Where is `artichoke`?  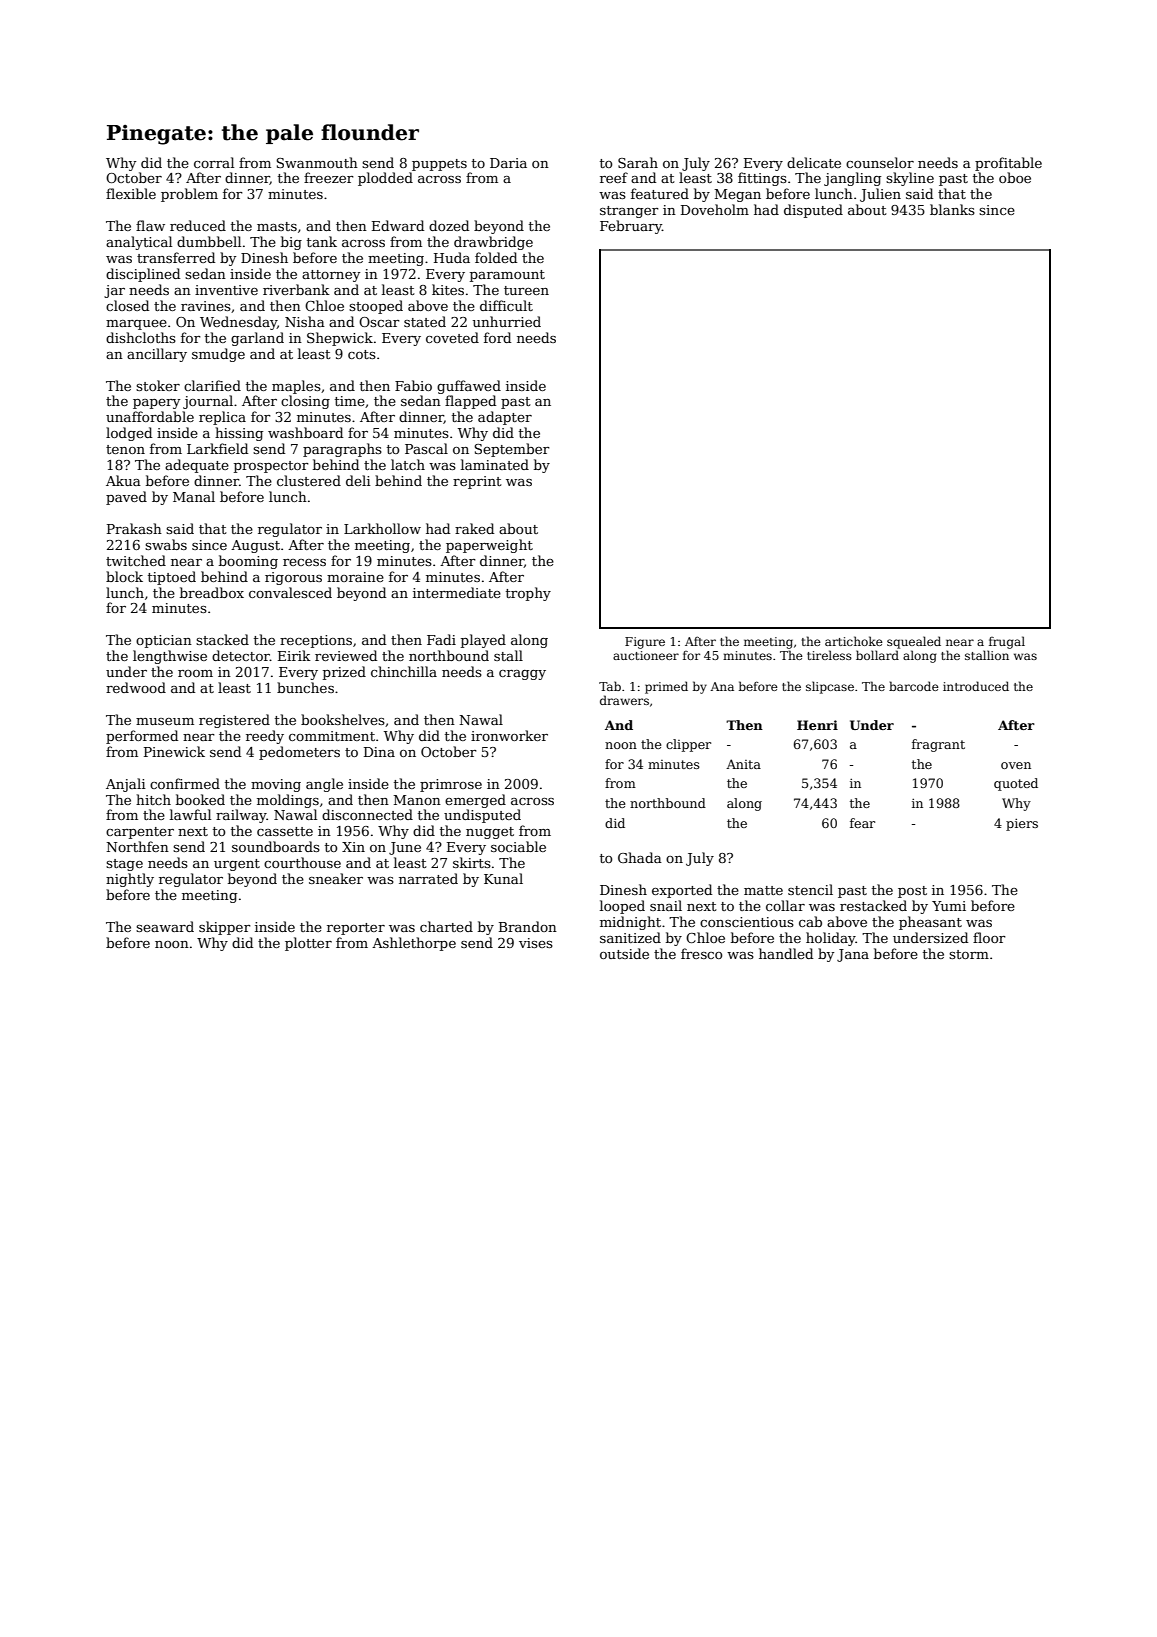 artichoke is located at coordinates (854, 641).
